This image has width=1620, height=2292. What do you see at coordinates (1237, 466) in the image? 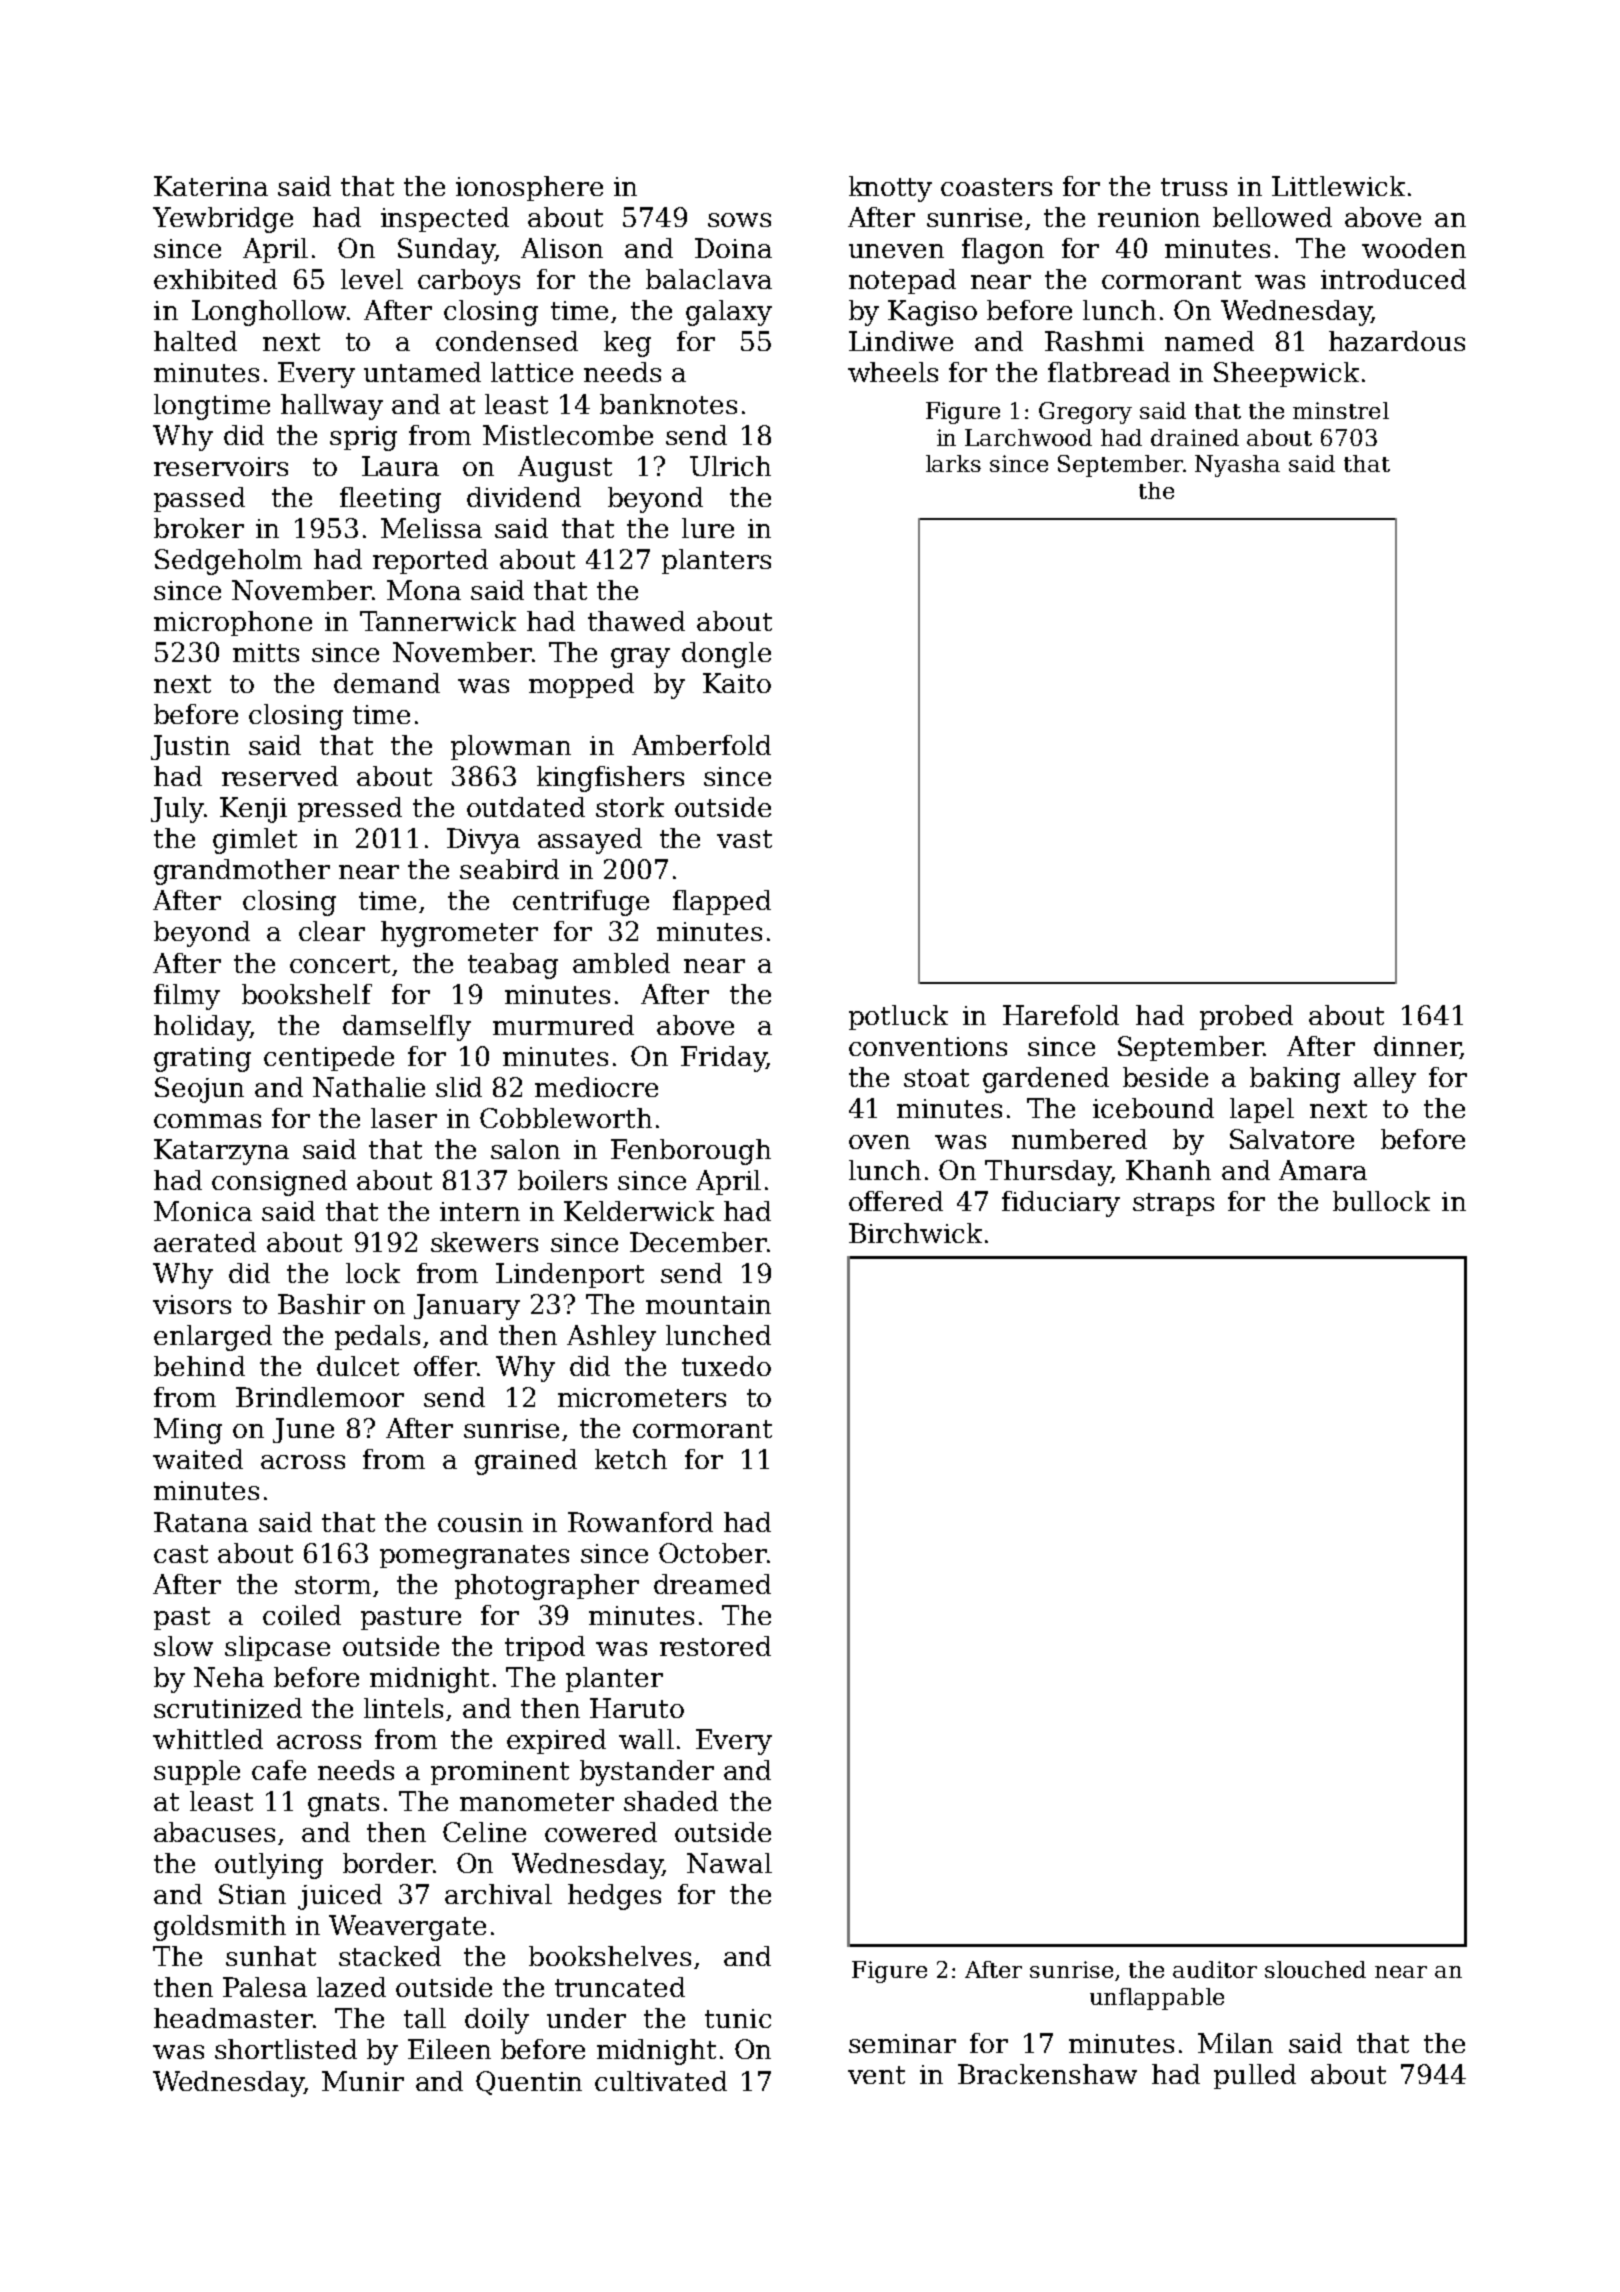
I see `Nyasha` at bounding box center [1237, 466].
